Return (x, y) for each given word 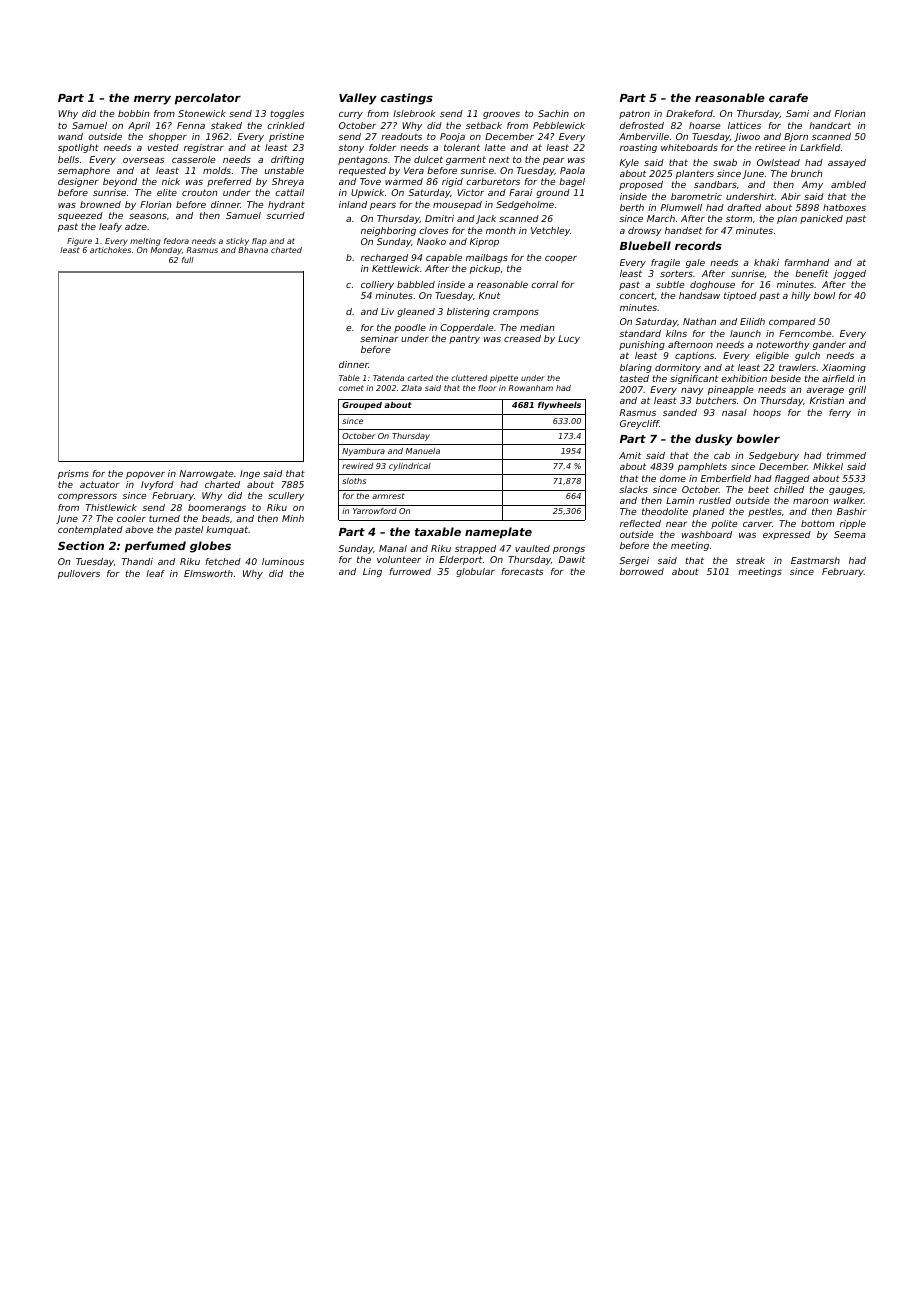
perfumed (155, 547)
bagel (572, 182)
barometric (696, 196)
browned (100, 204)
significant (694, 379)
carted (420, 378)
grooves (501, 115)
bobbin (133, 113)
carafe (788, 97)
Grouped (362, 406)
